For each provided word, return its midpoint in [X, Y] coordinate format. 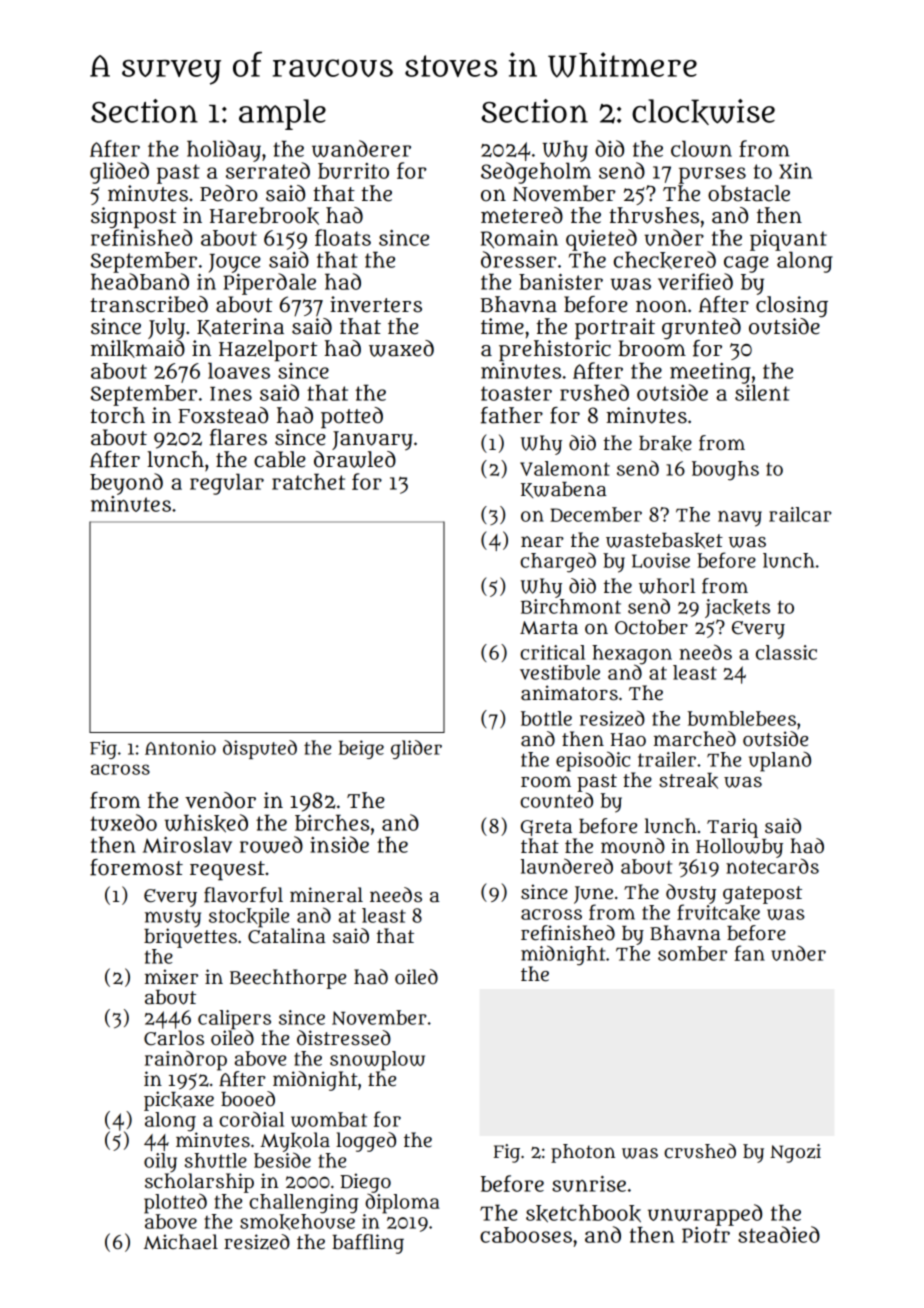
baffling [368, 1244]
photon [583, 1153]
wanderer [361, 148]
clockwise [703, 112]
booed [248, 1099]
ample [282, 114]
